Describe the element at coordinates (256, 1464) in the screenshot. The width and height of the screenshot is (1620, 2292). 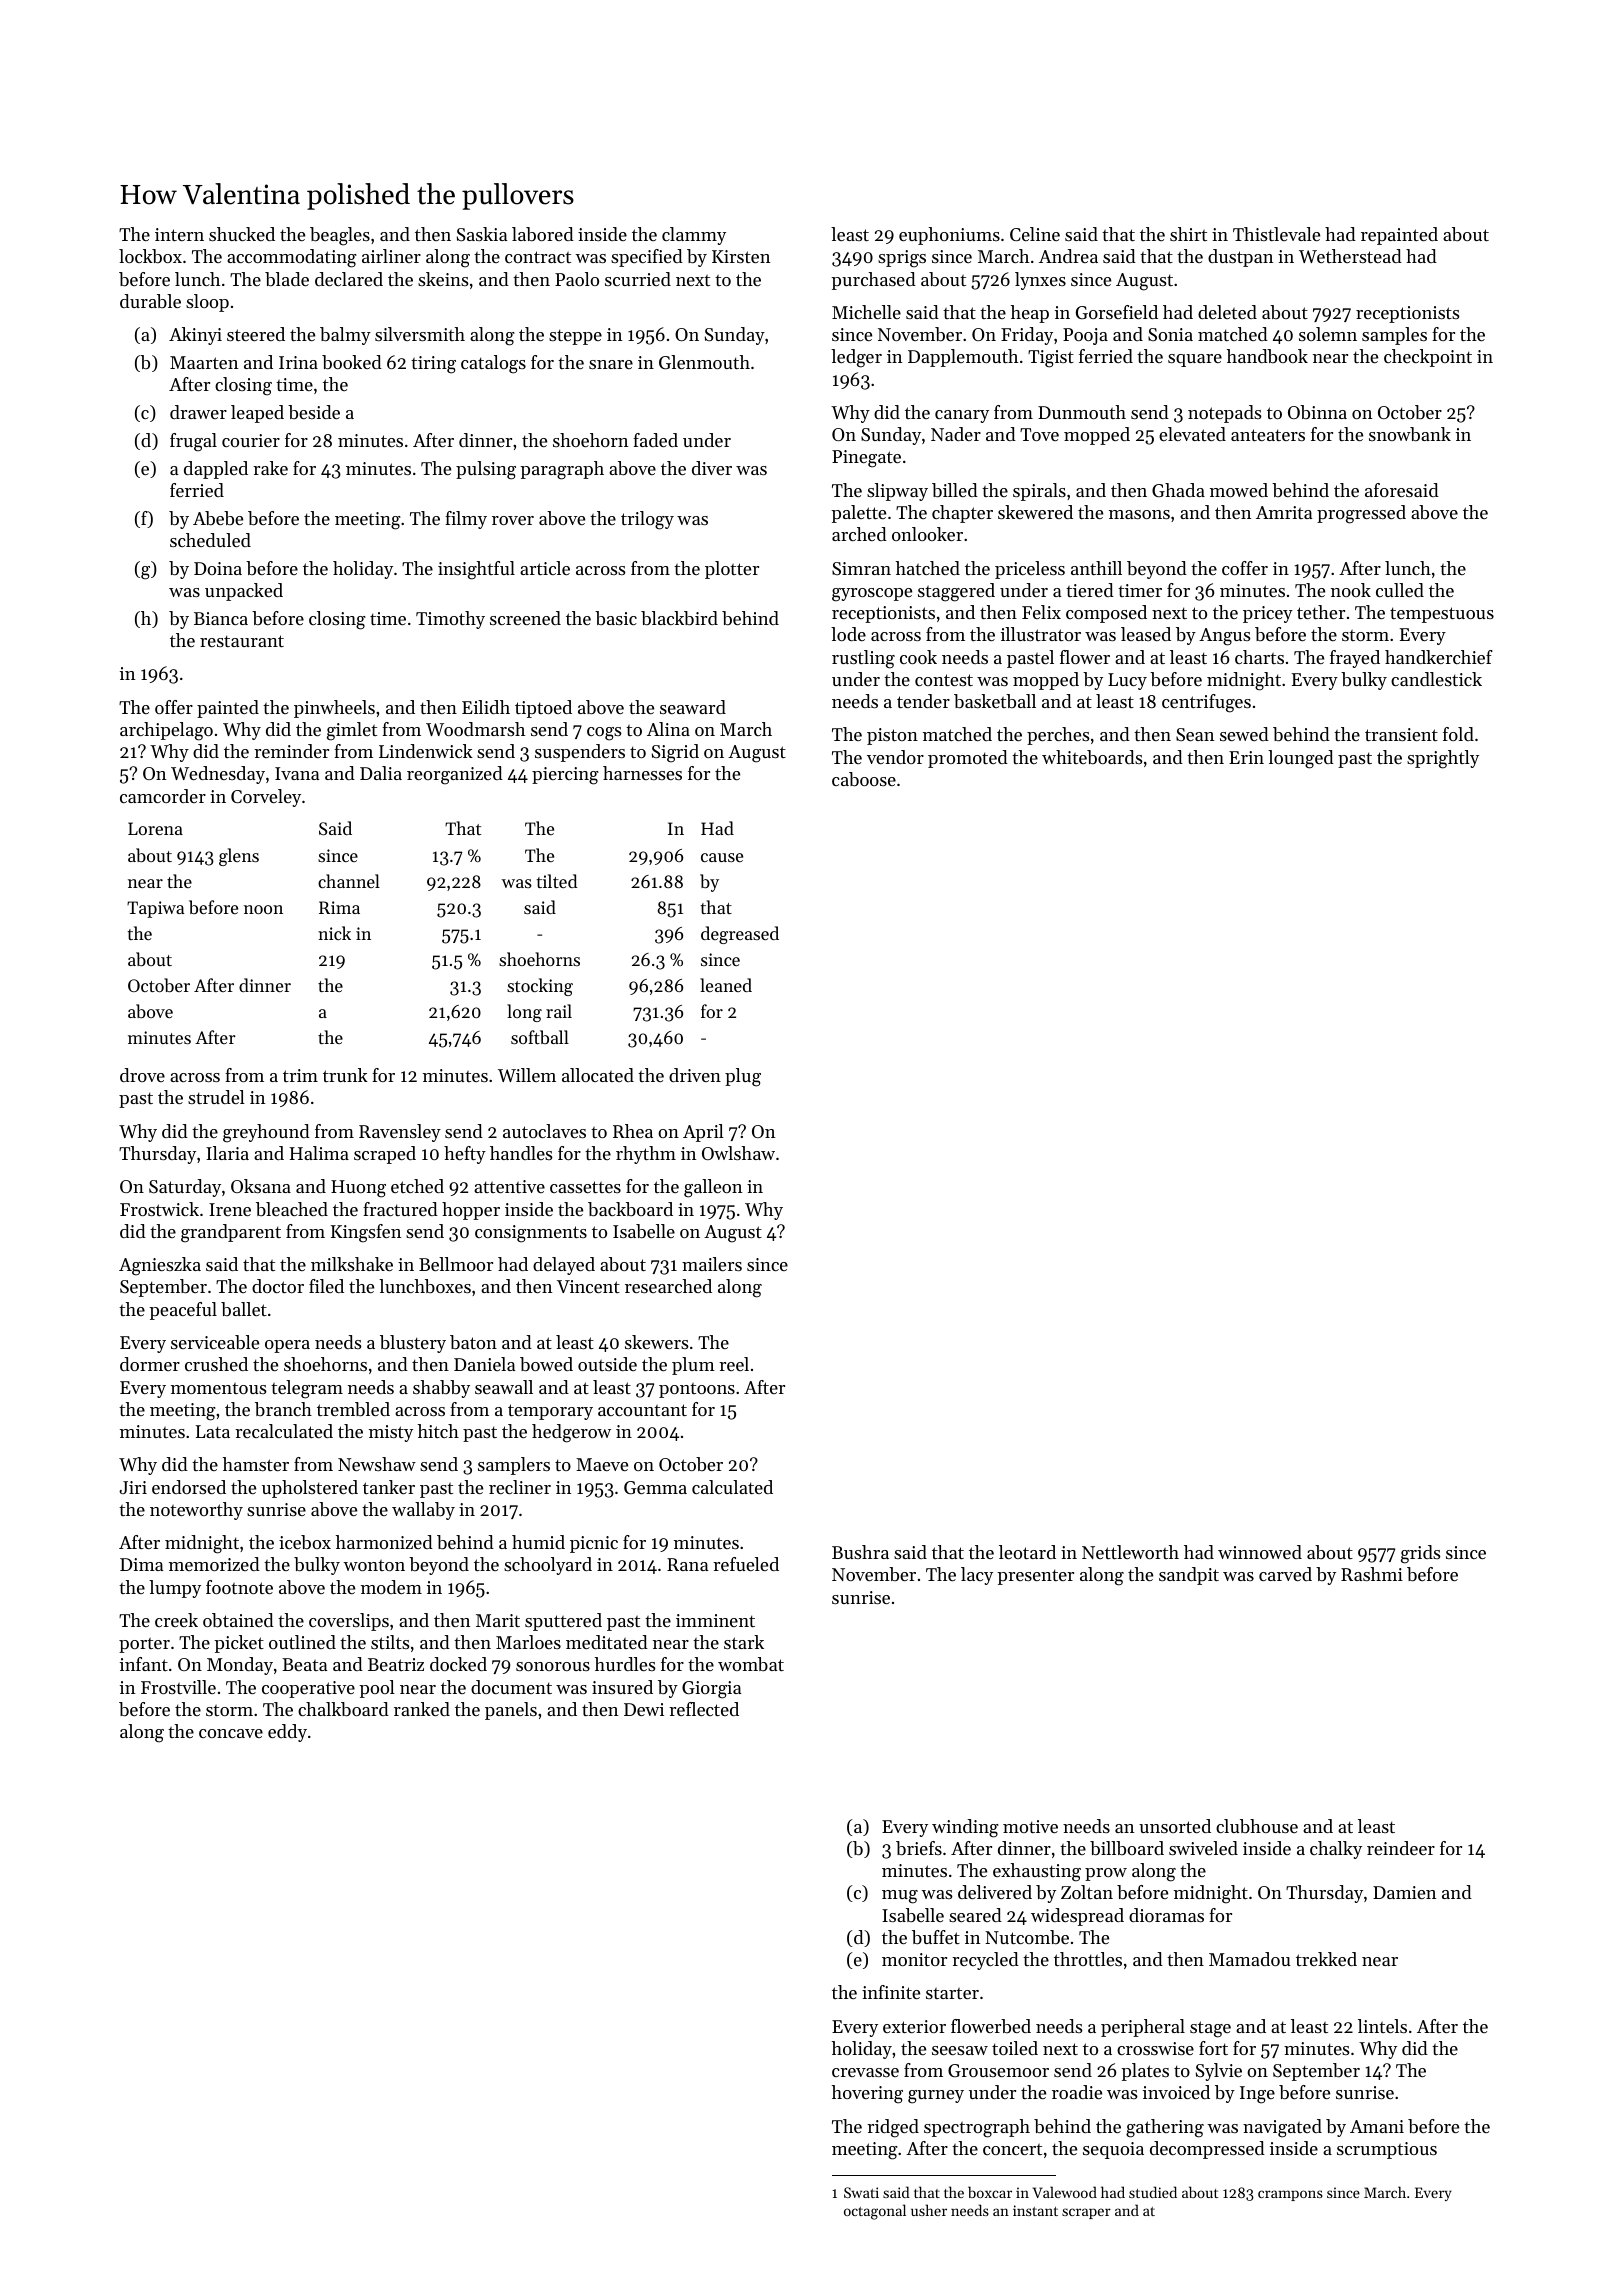
I see `hamster` at that location.
